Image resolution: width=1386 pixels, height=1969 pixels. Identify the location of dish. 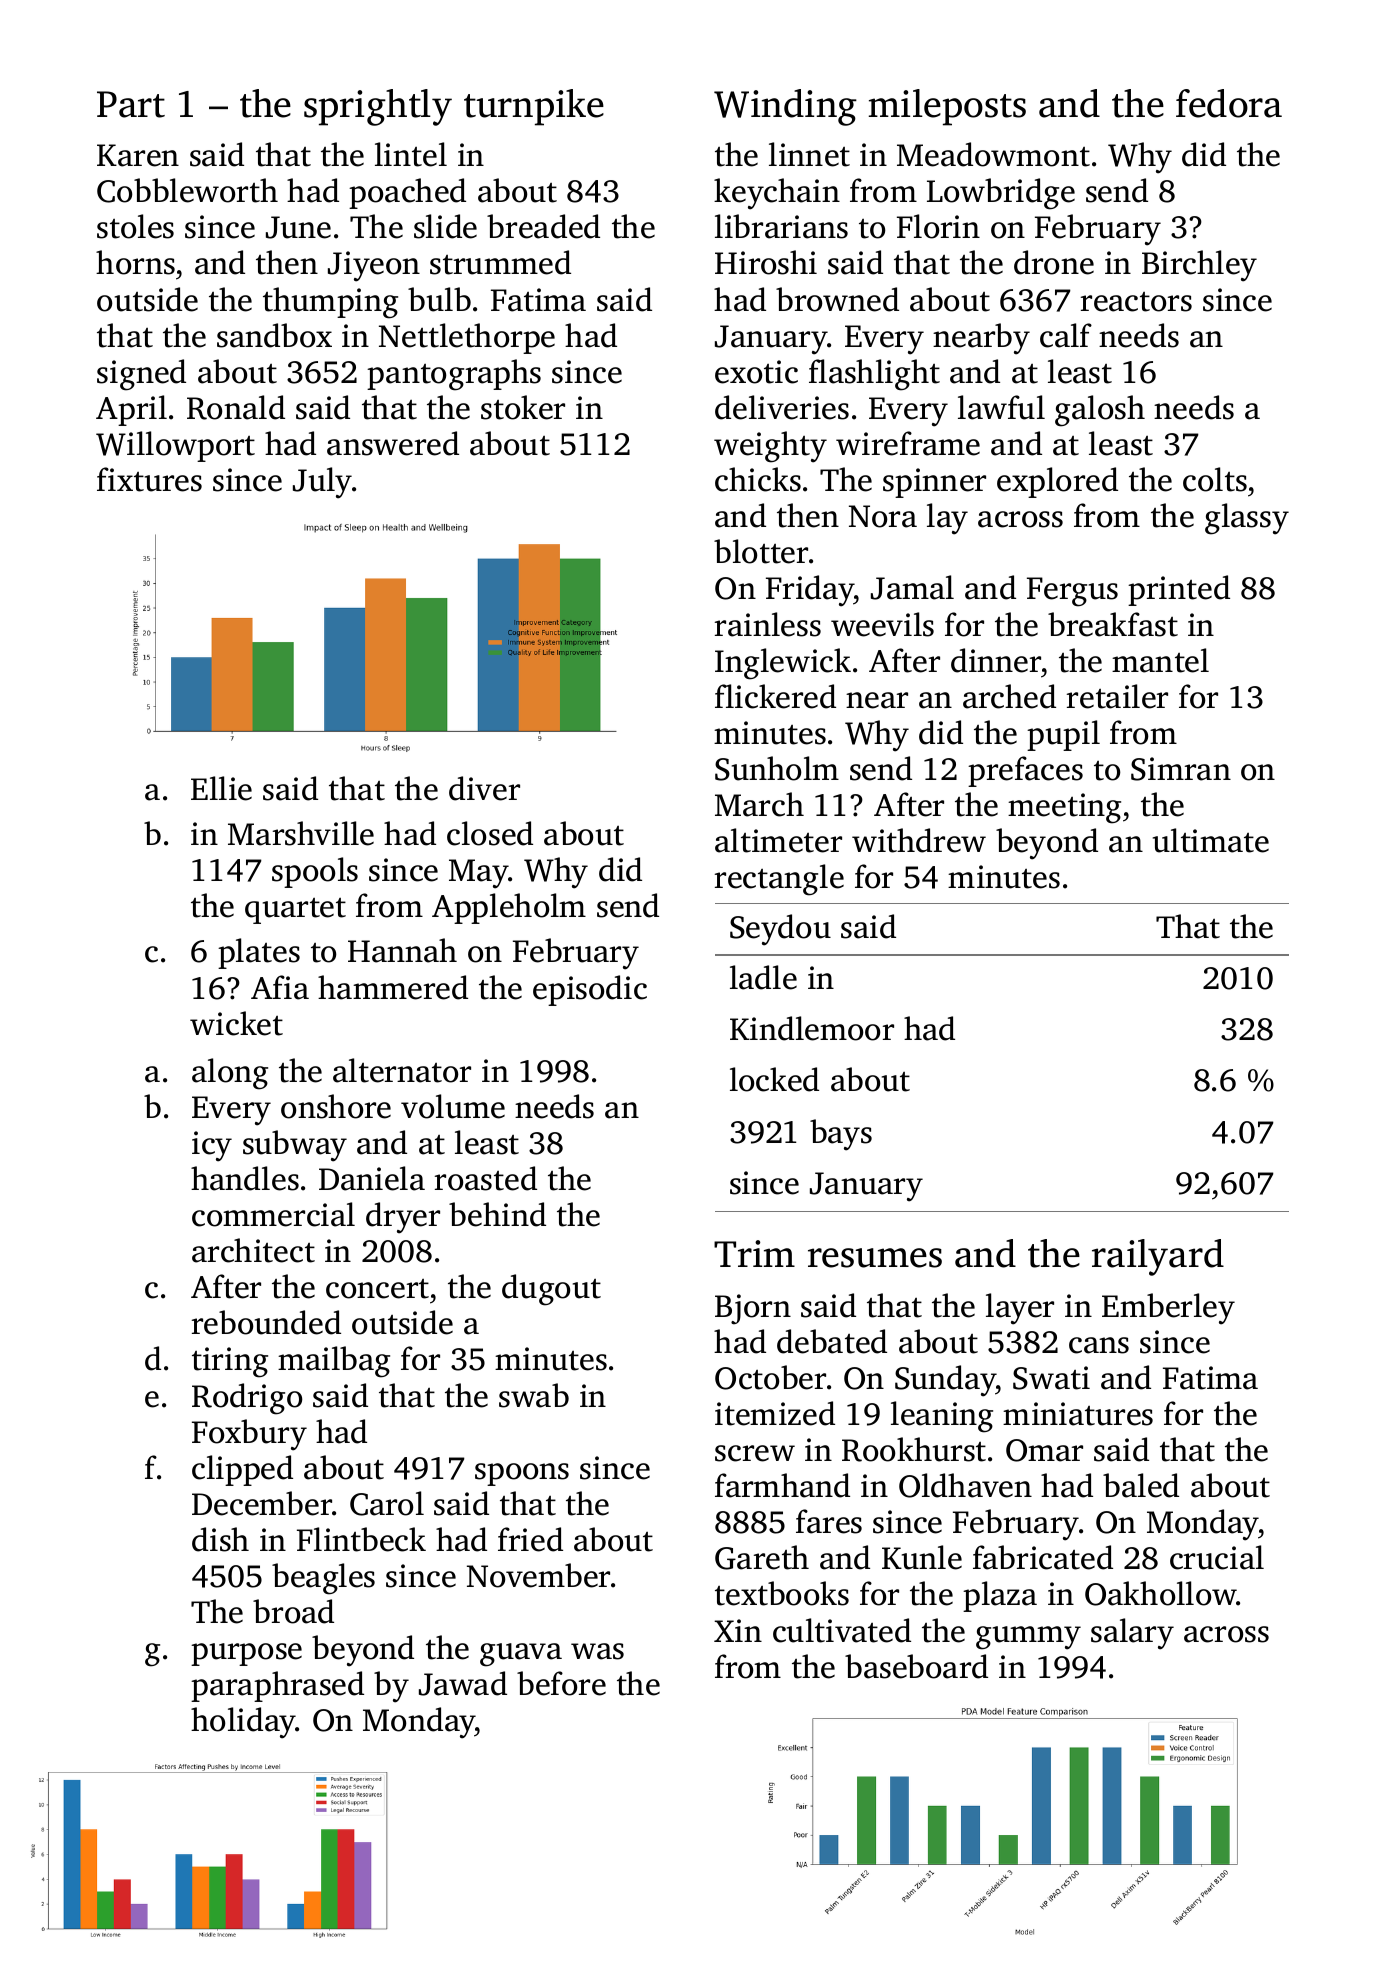
(220, 1539).
